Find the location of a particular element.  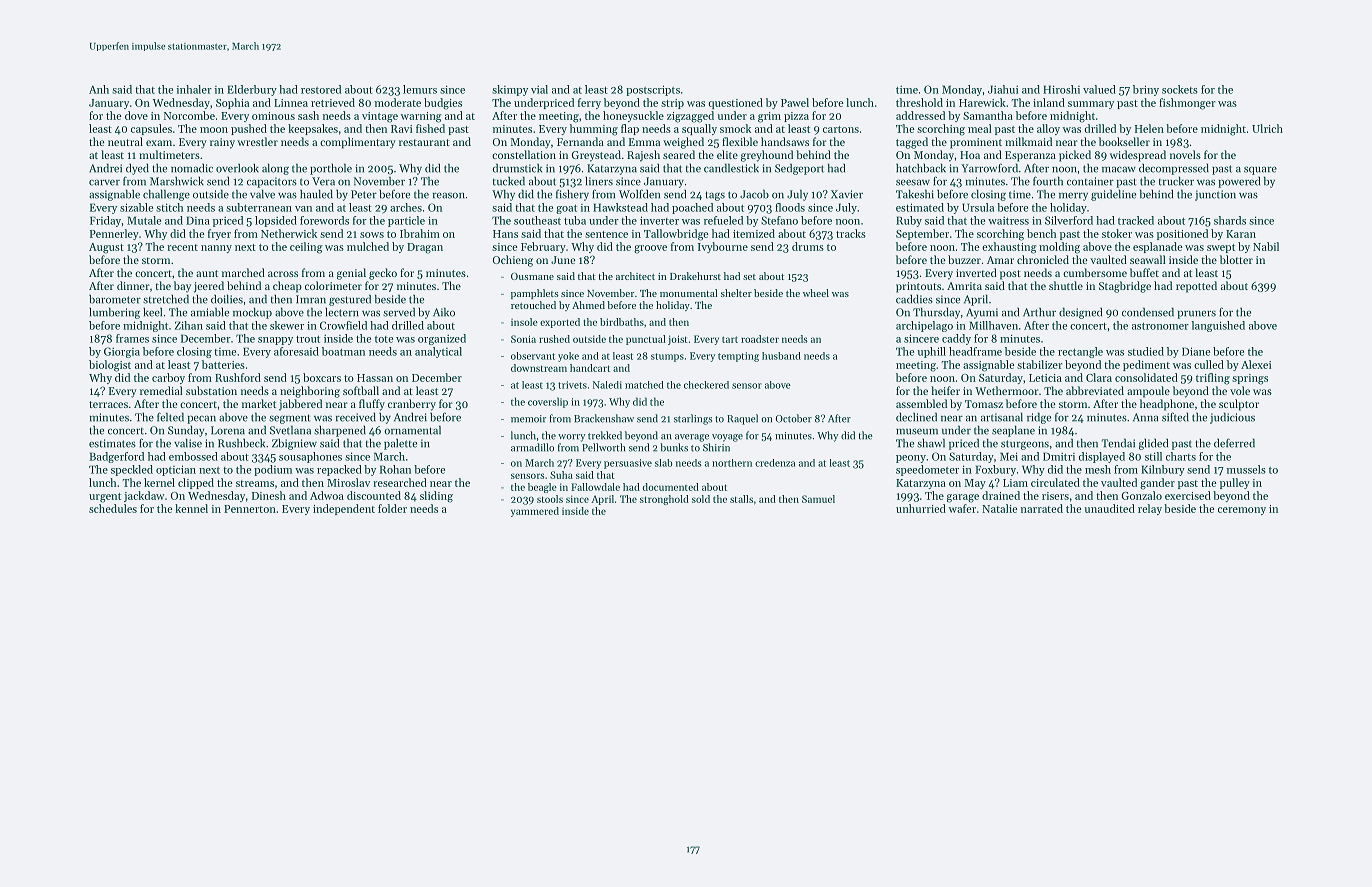

genial is located at coordinates (351, 274).
